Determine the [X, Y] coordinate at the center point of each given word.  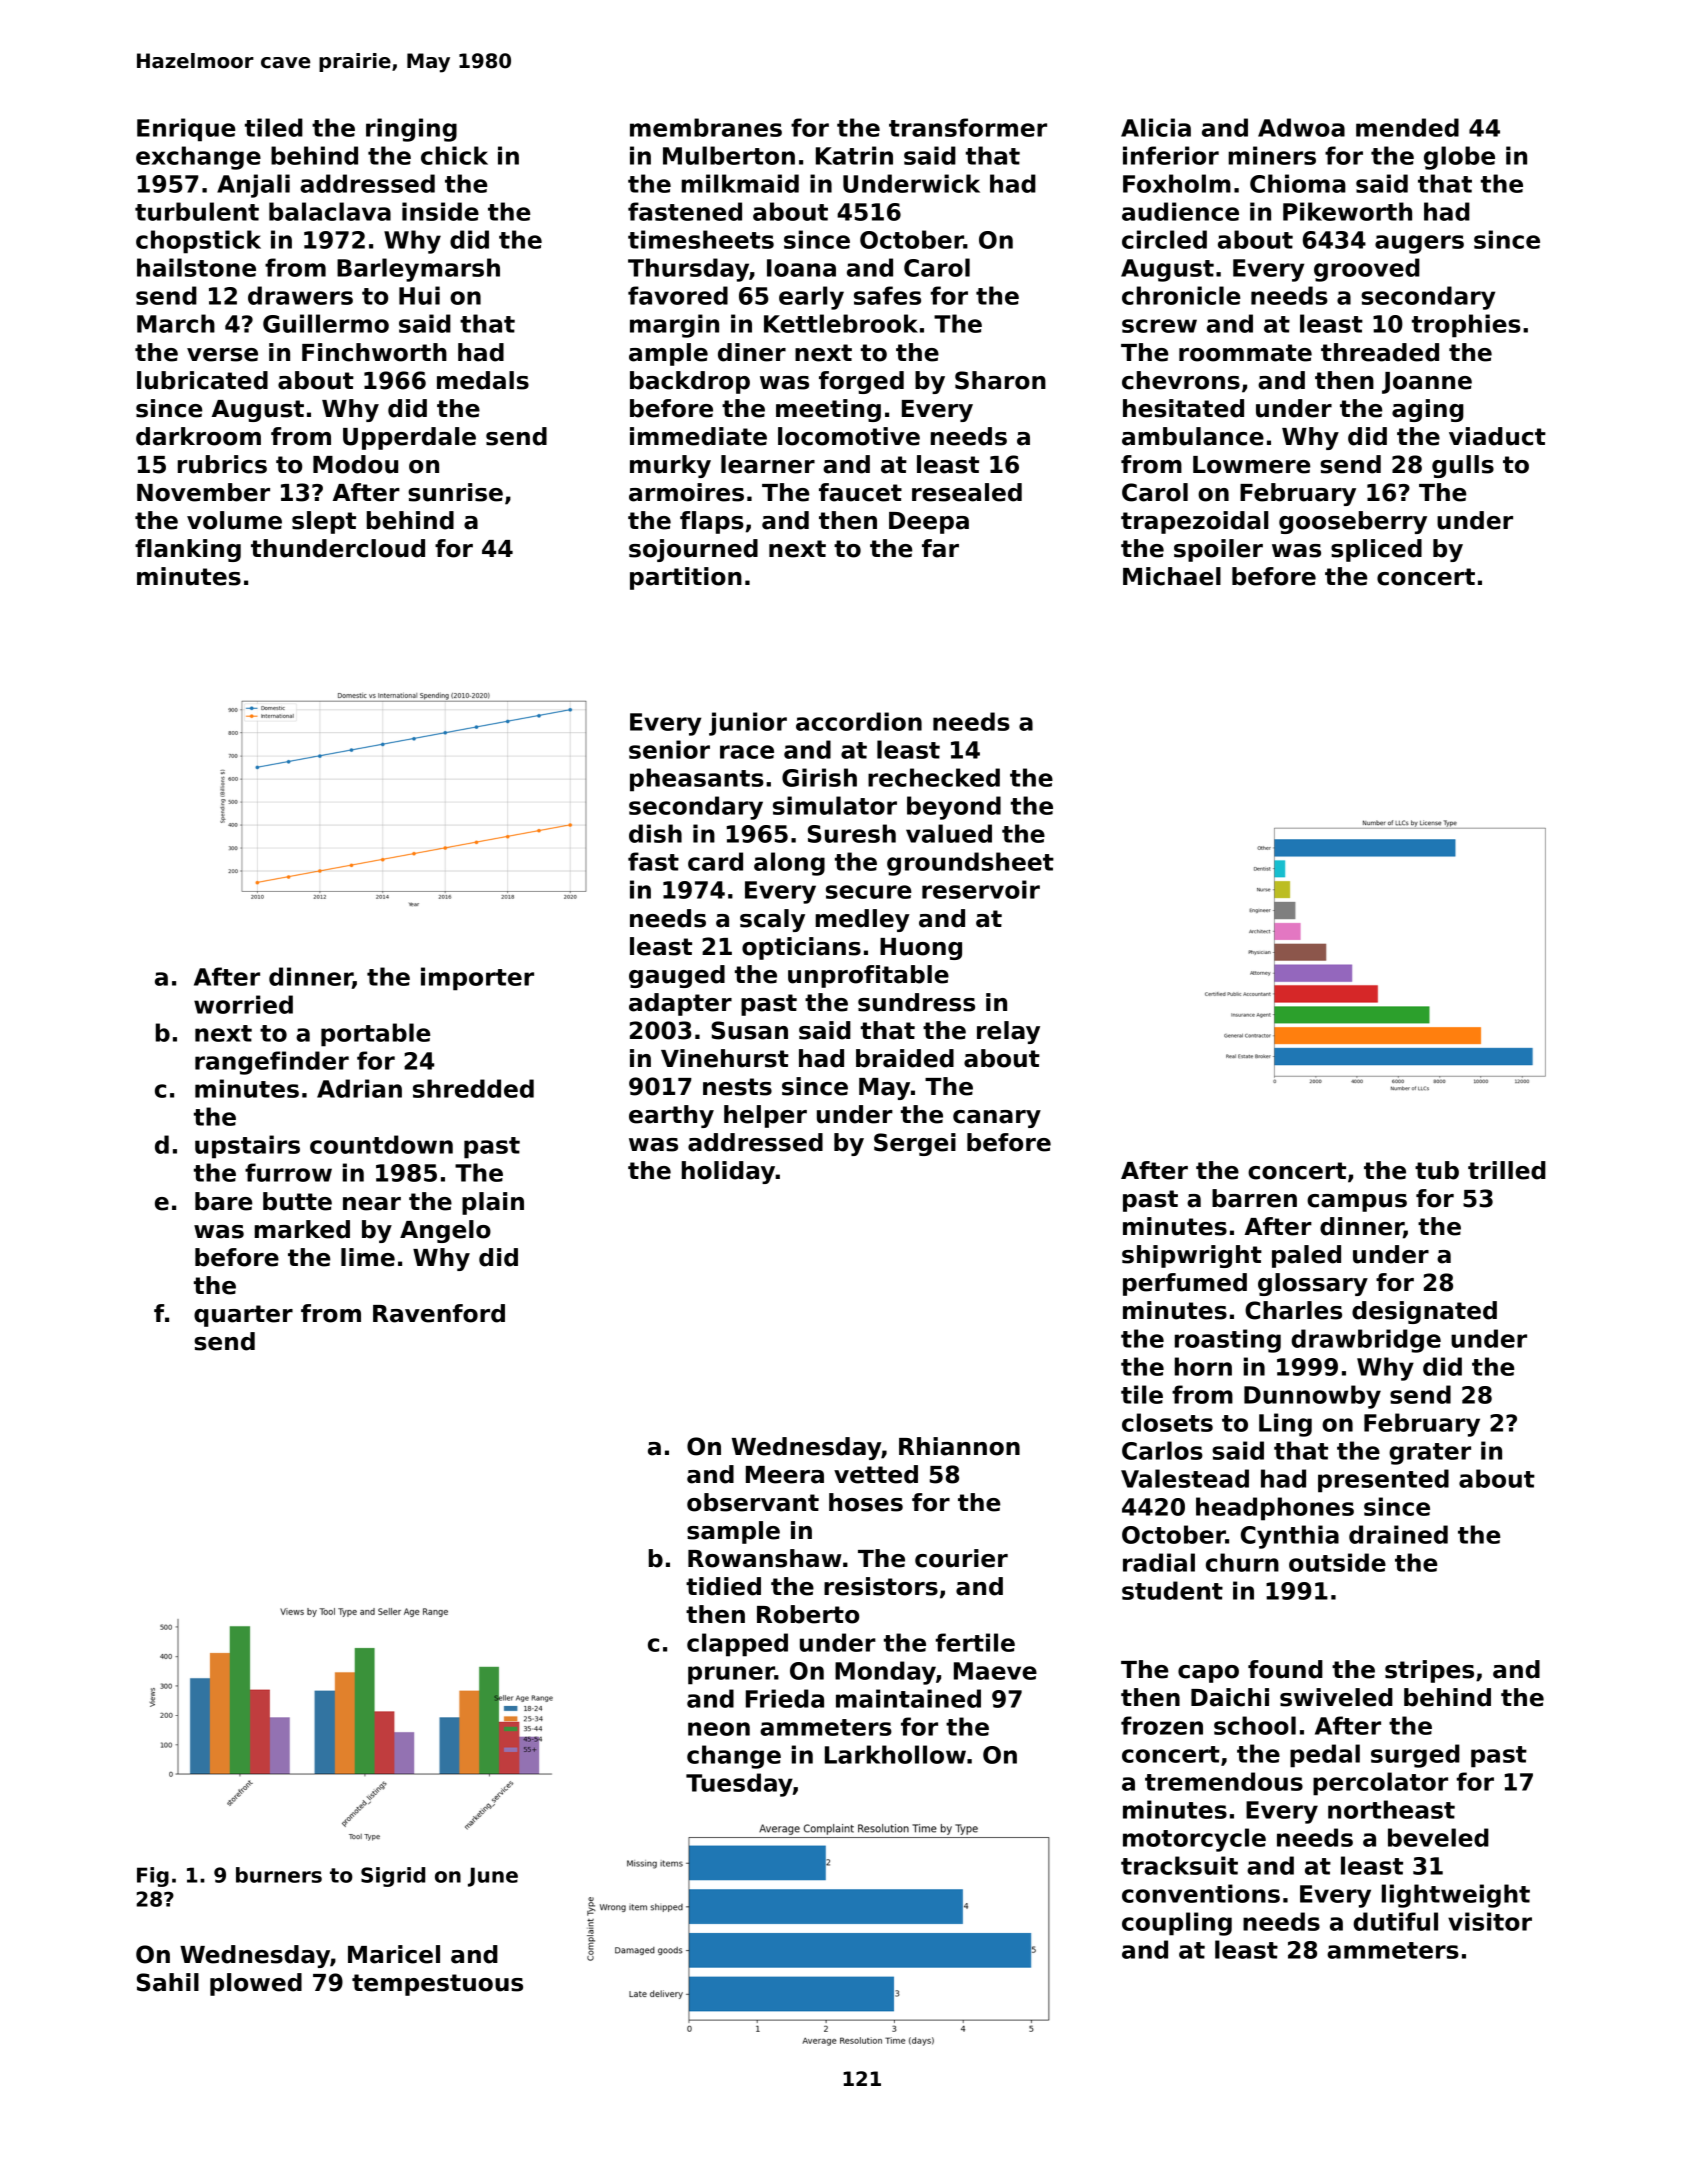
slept [324, 522]
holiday [729, 1172]
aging [1428, 410]
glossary [1313, 1284]
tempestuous [437, 1985]
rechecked [934, 777]
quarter [243, 1316]
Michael [1172, 576]
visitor [1490, 1921]
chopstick [198, 242]
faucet [860, 492]
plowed [256, 1984]
